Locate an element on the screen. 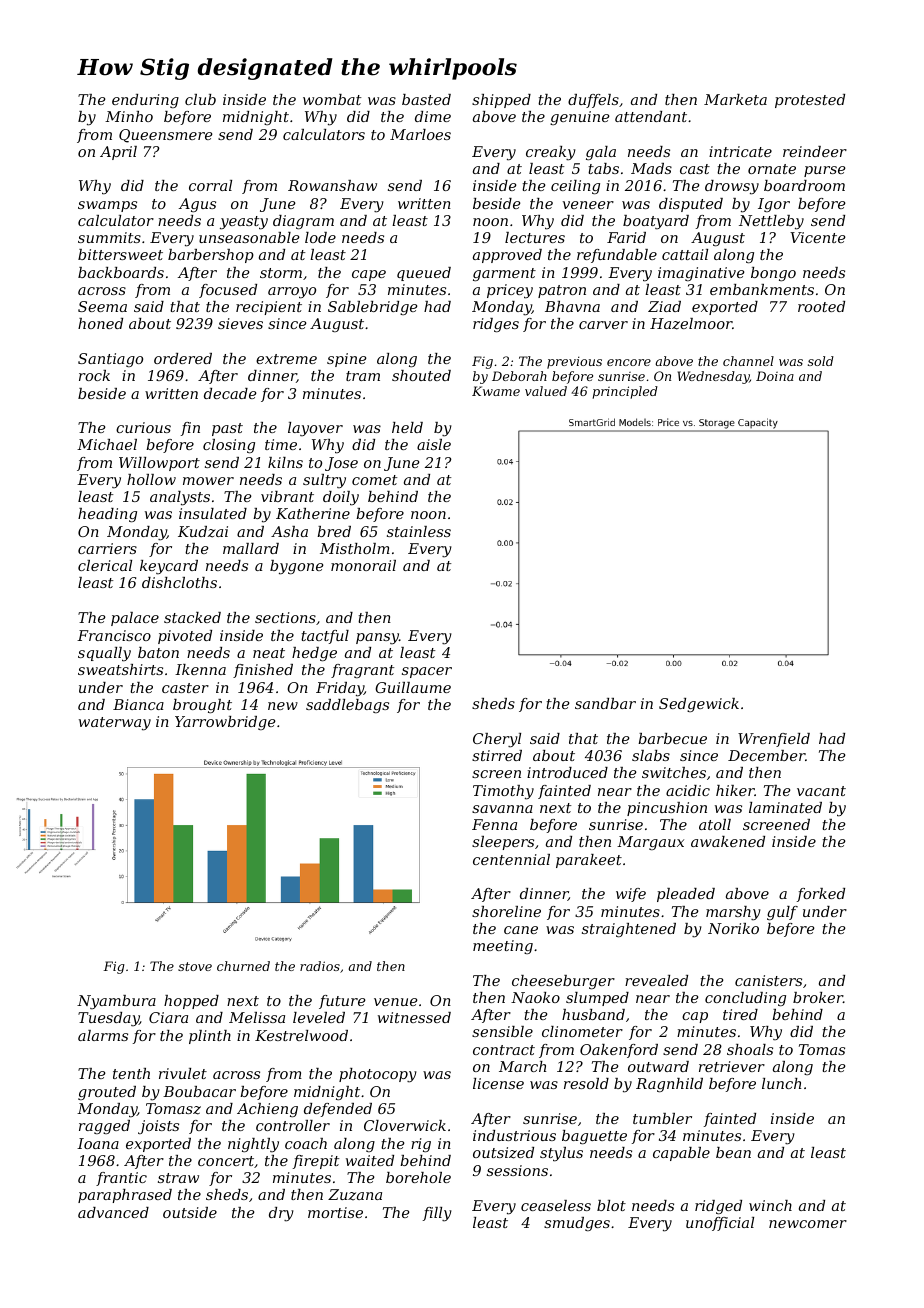 This screenshot has height=1308, width=924. Rowanshaw is located at coordinates (332, 185).
